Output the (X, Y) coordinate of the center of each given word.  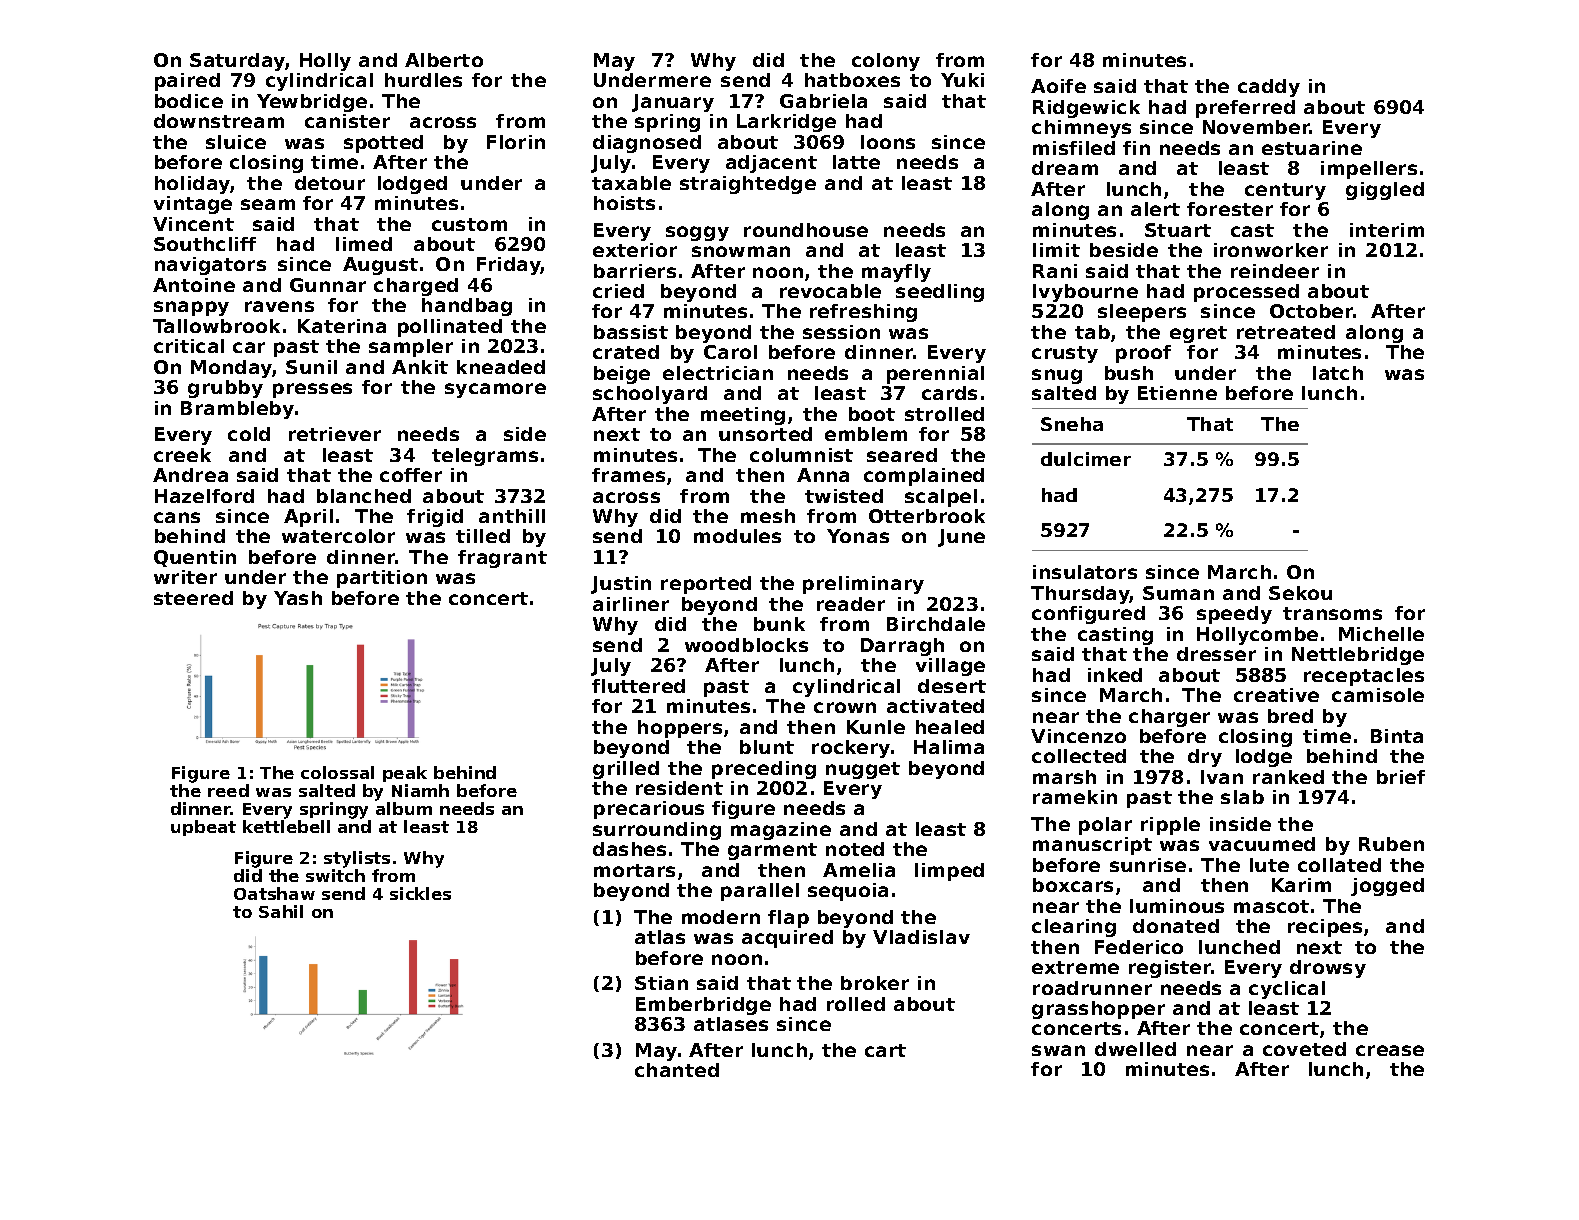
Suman (1178, 593)
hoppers (680, 729)
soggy (697, 233)
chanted (677, 1070)
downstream (219, 121)
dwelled (1135, 1049)
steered (193, 598)
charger (1169, 718)
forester (1230, 209)
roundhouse (806, 230)
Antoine (194, 285)
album (404, 808)
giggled (1385, 191)
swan (1058, 1050)
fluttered (638, 686)
